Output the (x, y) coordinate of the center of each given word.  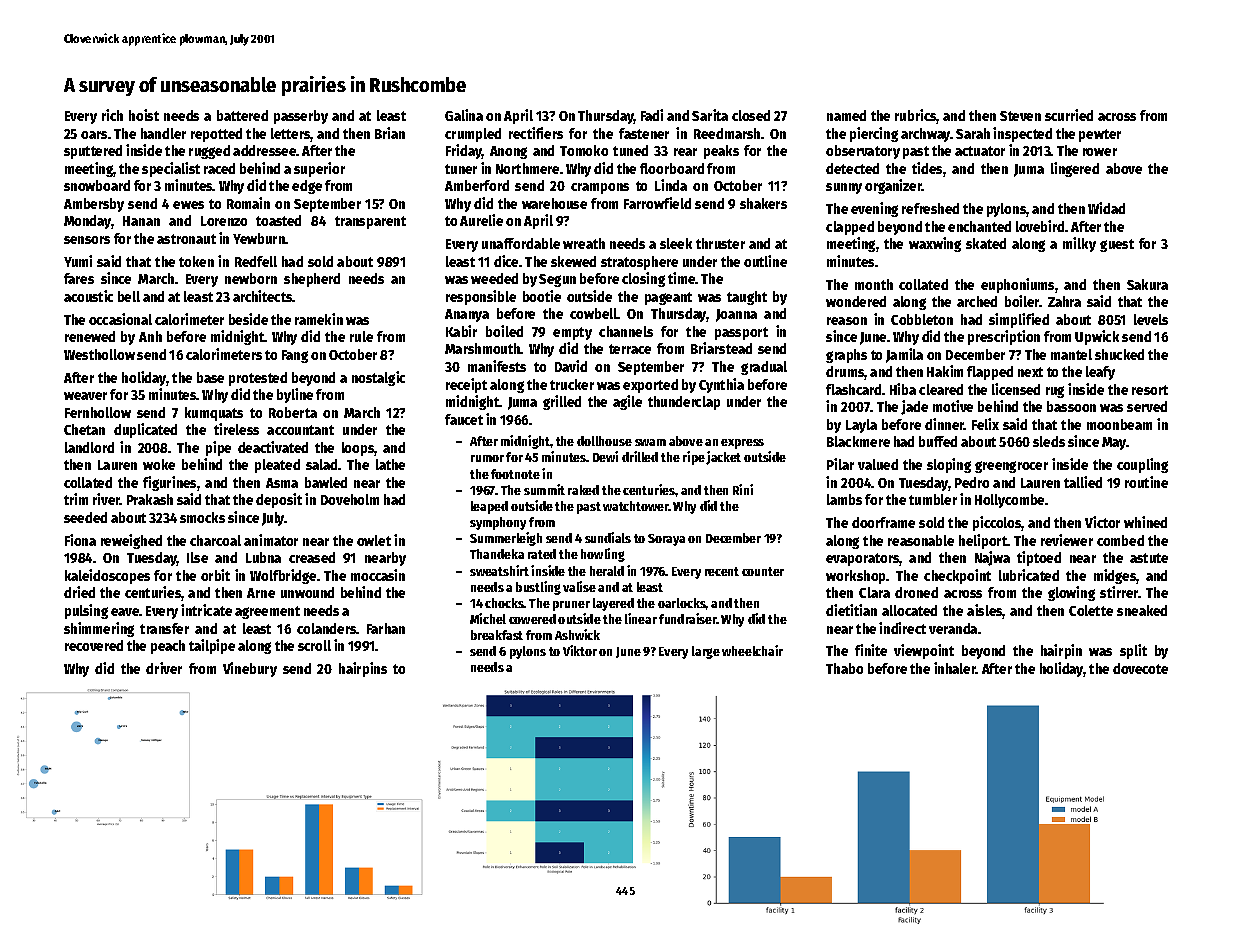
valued (878, 464)
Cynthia (721, 385)
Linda (671, 185)
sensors (87, 240)
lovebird (1040, 226)
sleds (1049, 441)
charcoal (215, 540)
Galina (464, 115)
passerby (301, 117)
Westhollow (99, 354)
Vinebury (250, 669)
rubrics (916, 116)
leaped (489, 507)
